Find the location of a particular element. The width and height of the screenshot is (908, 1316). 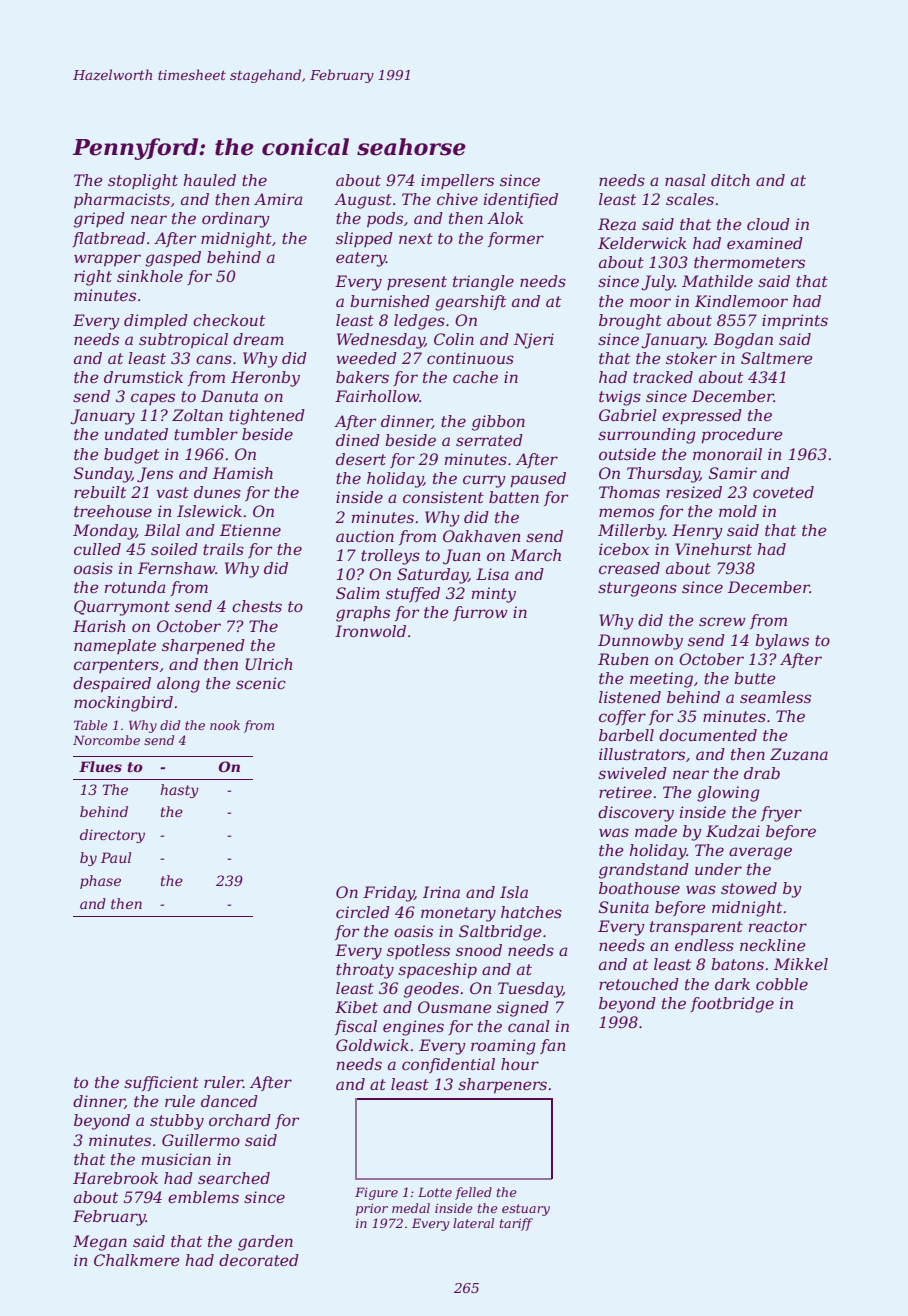

triangle is located at coordinates (483, 283).
